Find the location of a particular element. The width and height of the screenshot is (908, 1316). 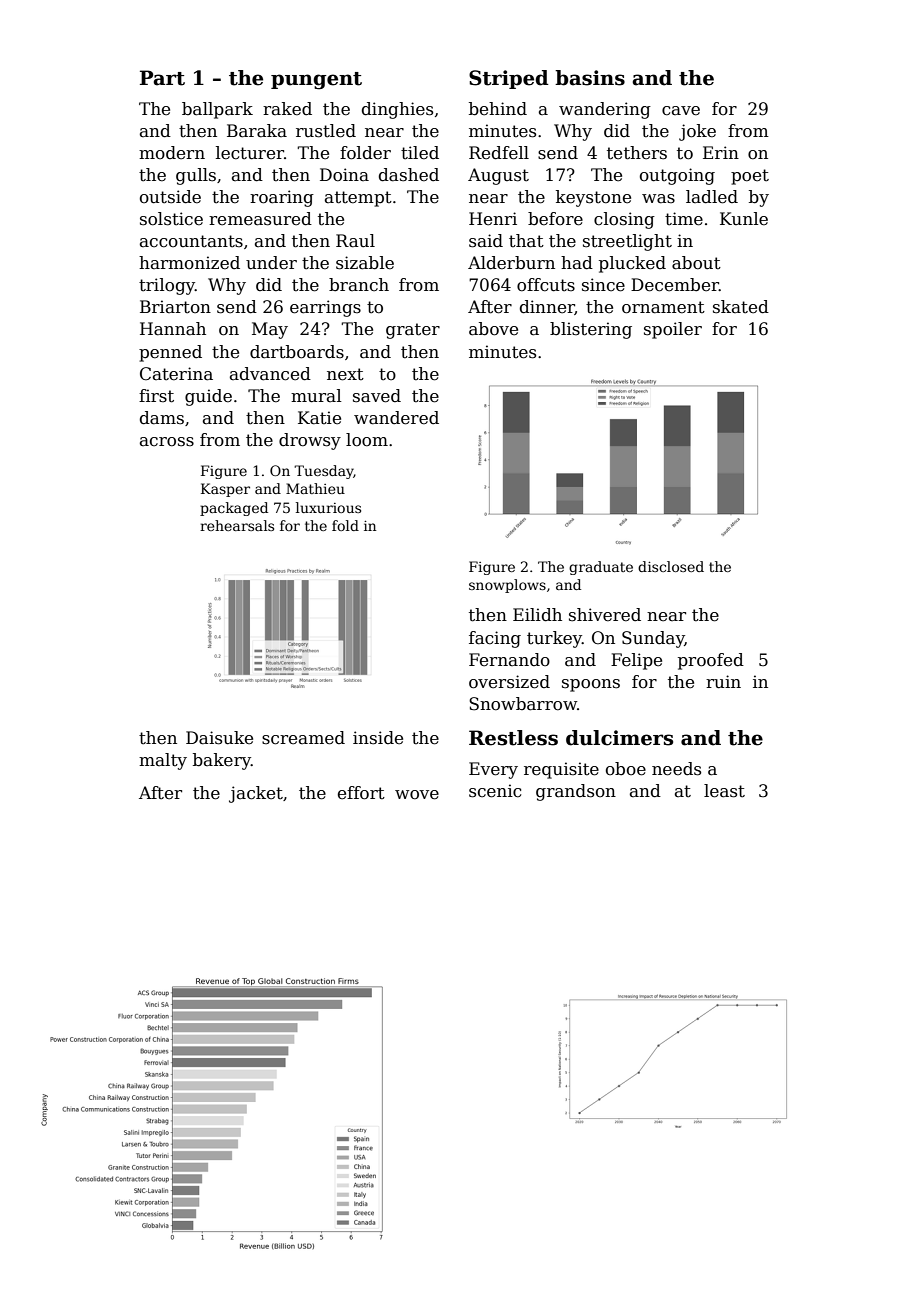

malty is located at coordinates (163, 761).
